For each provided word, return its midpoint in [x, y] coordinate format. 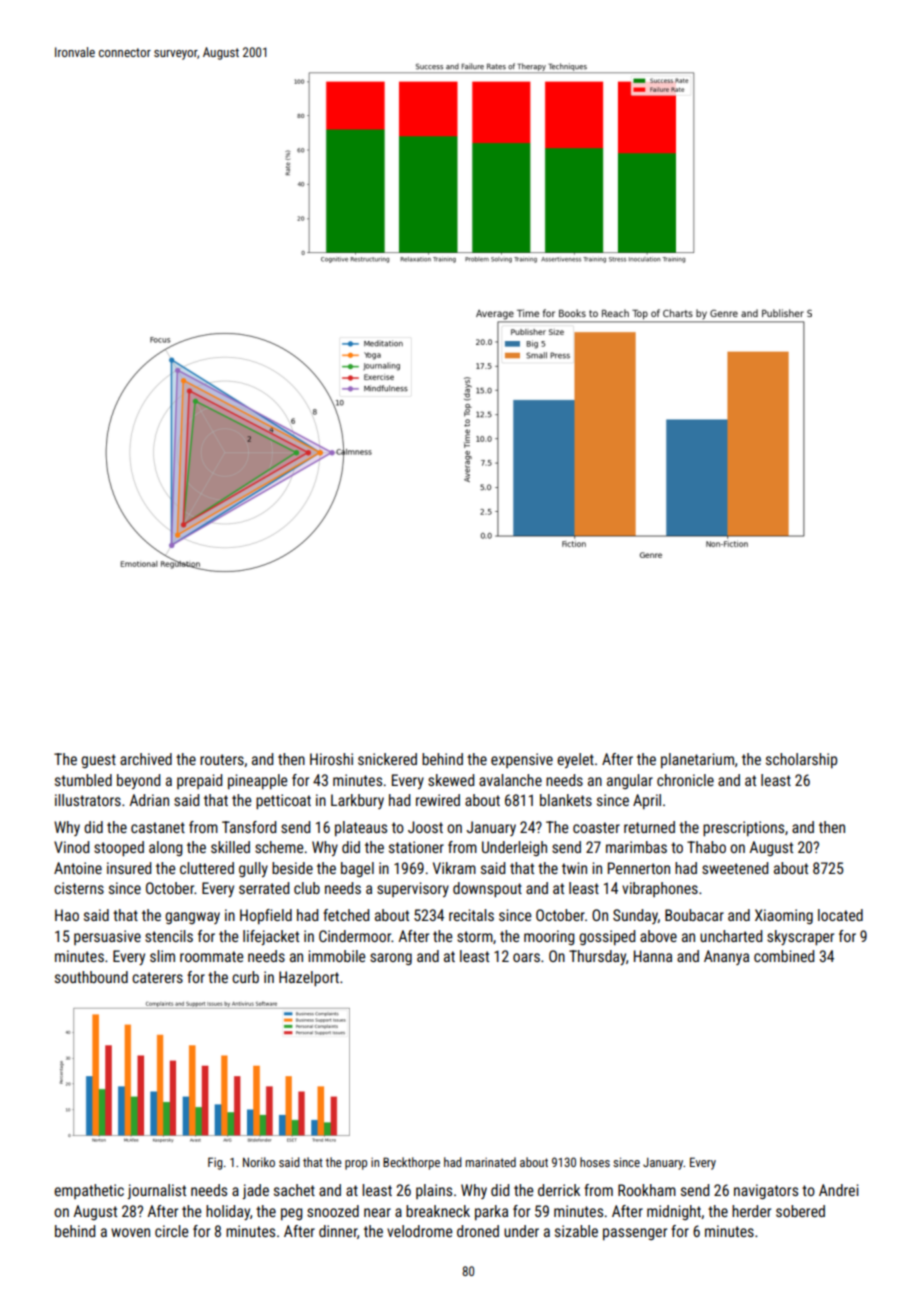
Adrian [149, 800]
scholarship [801, 760]
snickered [387, 759]
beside [292, 868]
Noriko [259, 1162]
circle [171, 1231]
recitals [471, 915]
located [840, 915]
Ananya [726, 957]
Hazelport [309, 978]
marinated [491, 1162]
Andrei [839, 1190]
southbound [91, 977]
